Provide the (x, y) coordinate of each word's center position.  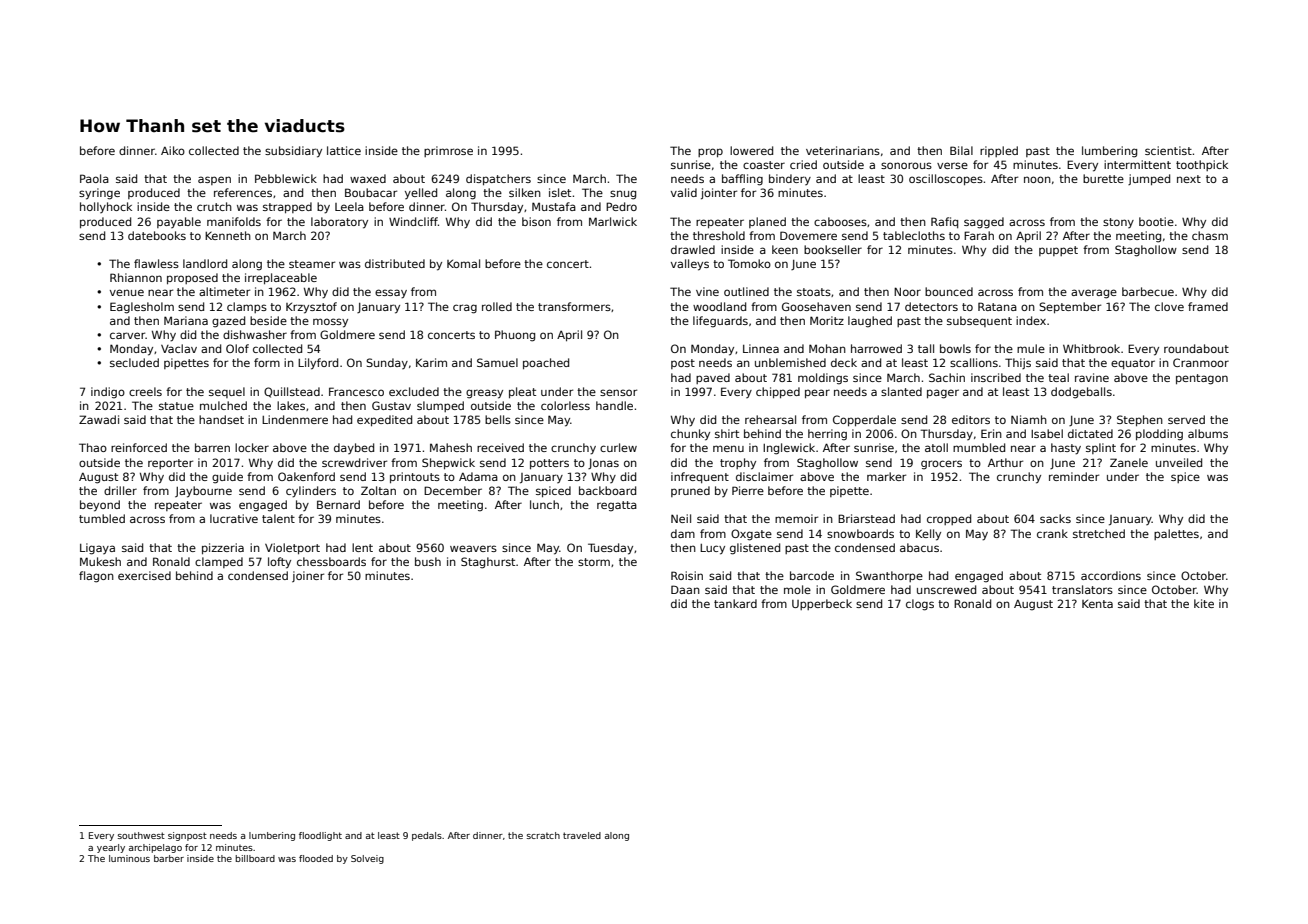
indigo (108, 393)
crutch (214, 206)
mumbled (979, 447)
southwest (141, 835)
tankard (735, 603)
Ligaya (97, 549)
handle (614, 405)
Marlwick (613, 221)
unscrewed (946, 589)
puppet (1058, 251)
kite (1204, 603)
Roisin (687, 575)
